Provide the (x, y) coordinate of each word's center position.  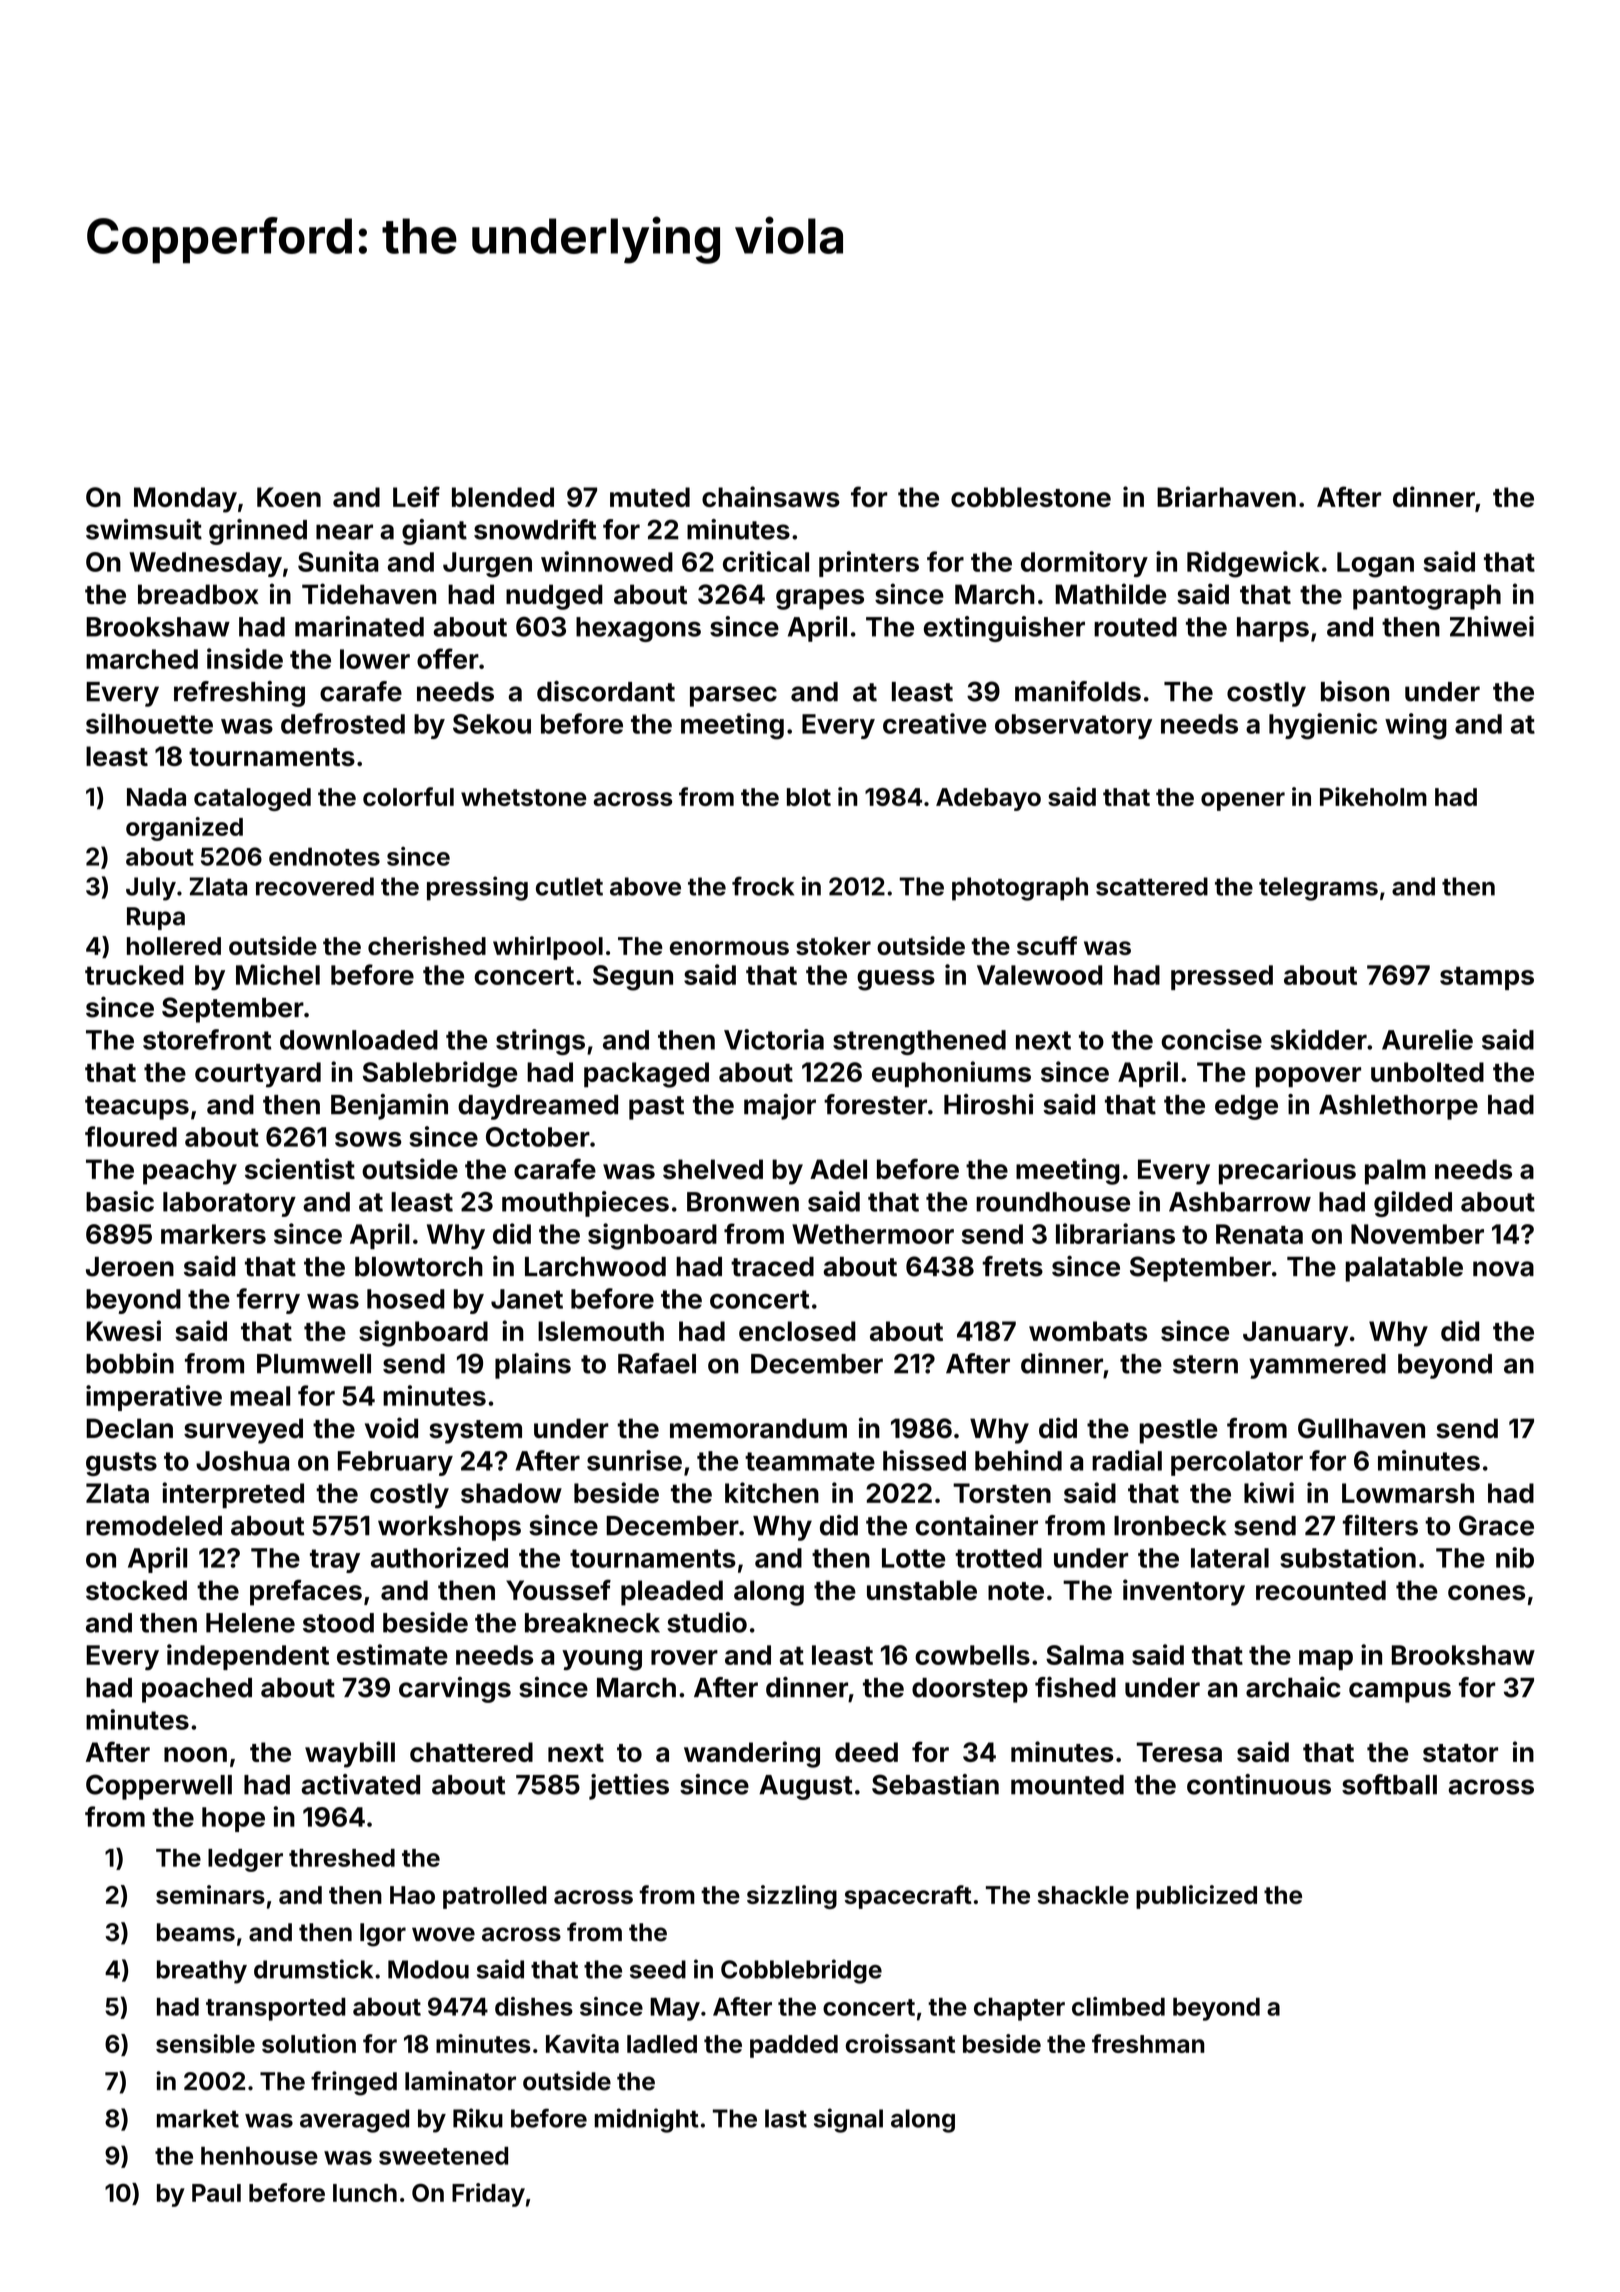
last (786, 2118)
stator (1460, 1753)
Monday (185, 500)
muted (650, 497)
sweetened (443, 2156)
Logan (1375, 565)
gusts (121, 1464)
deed (866, 1752)
